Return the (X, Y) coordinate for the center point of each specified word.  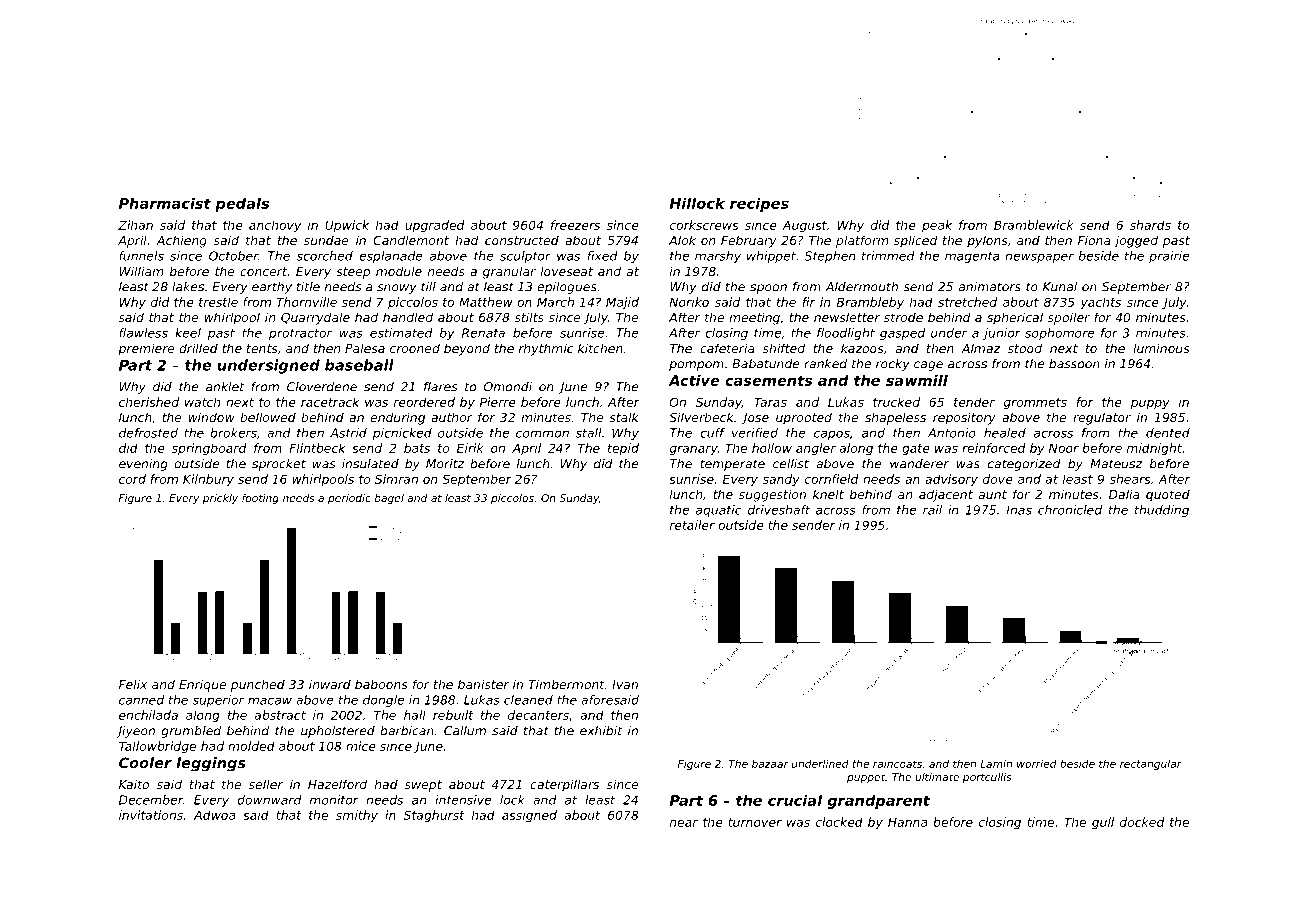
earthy (272, 288)
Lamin (996, 763)
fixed (602, 256)
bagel (389, 499)
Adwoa (214, 815)
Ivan (625, 684)
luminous (1161, 348)
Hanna (907, 822)
